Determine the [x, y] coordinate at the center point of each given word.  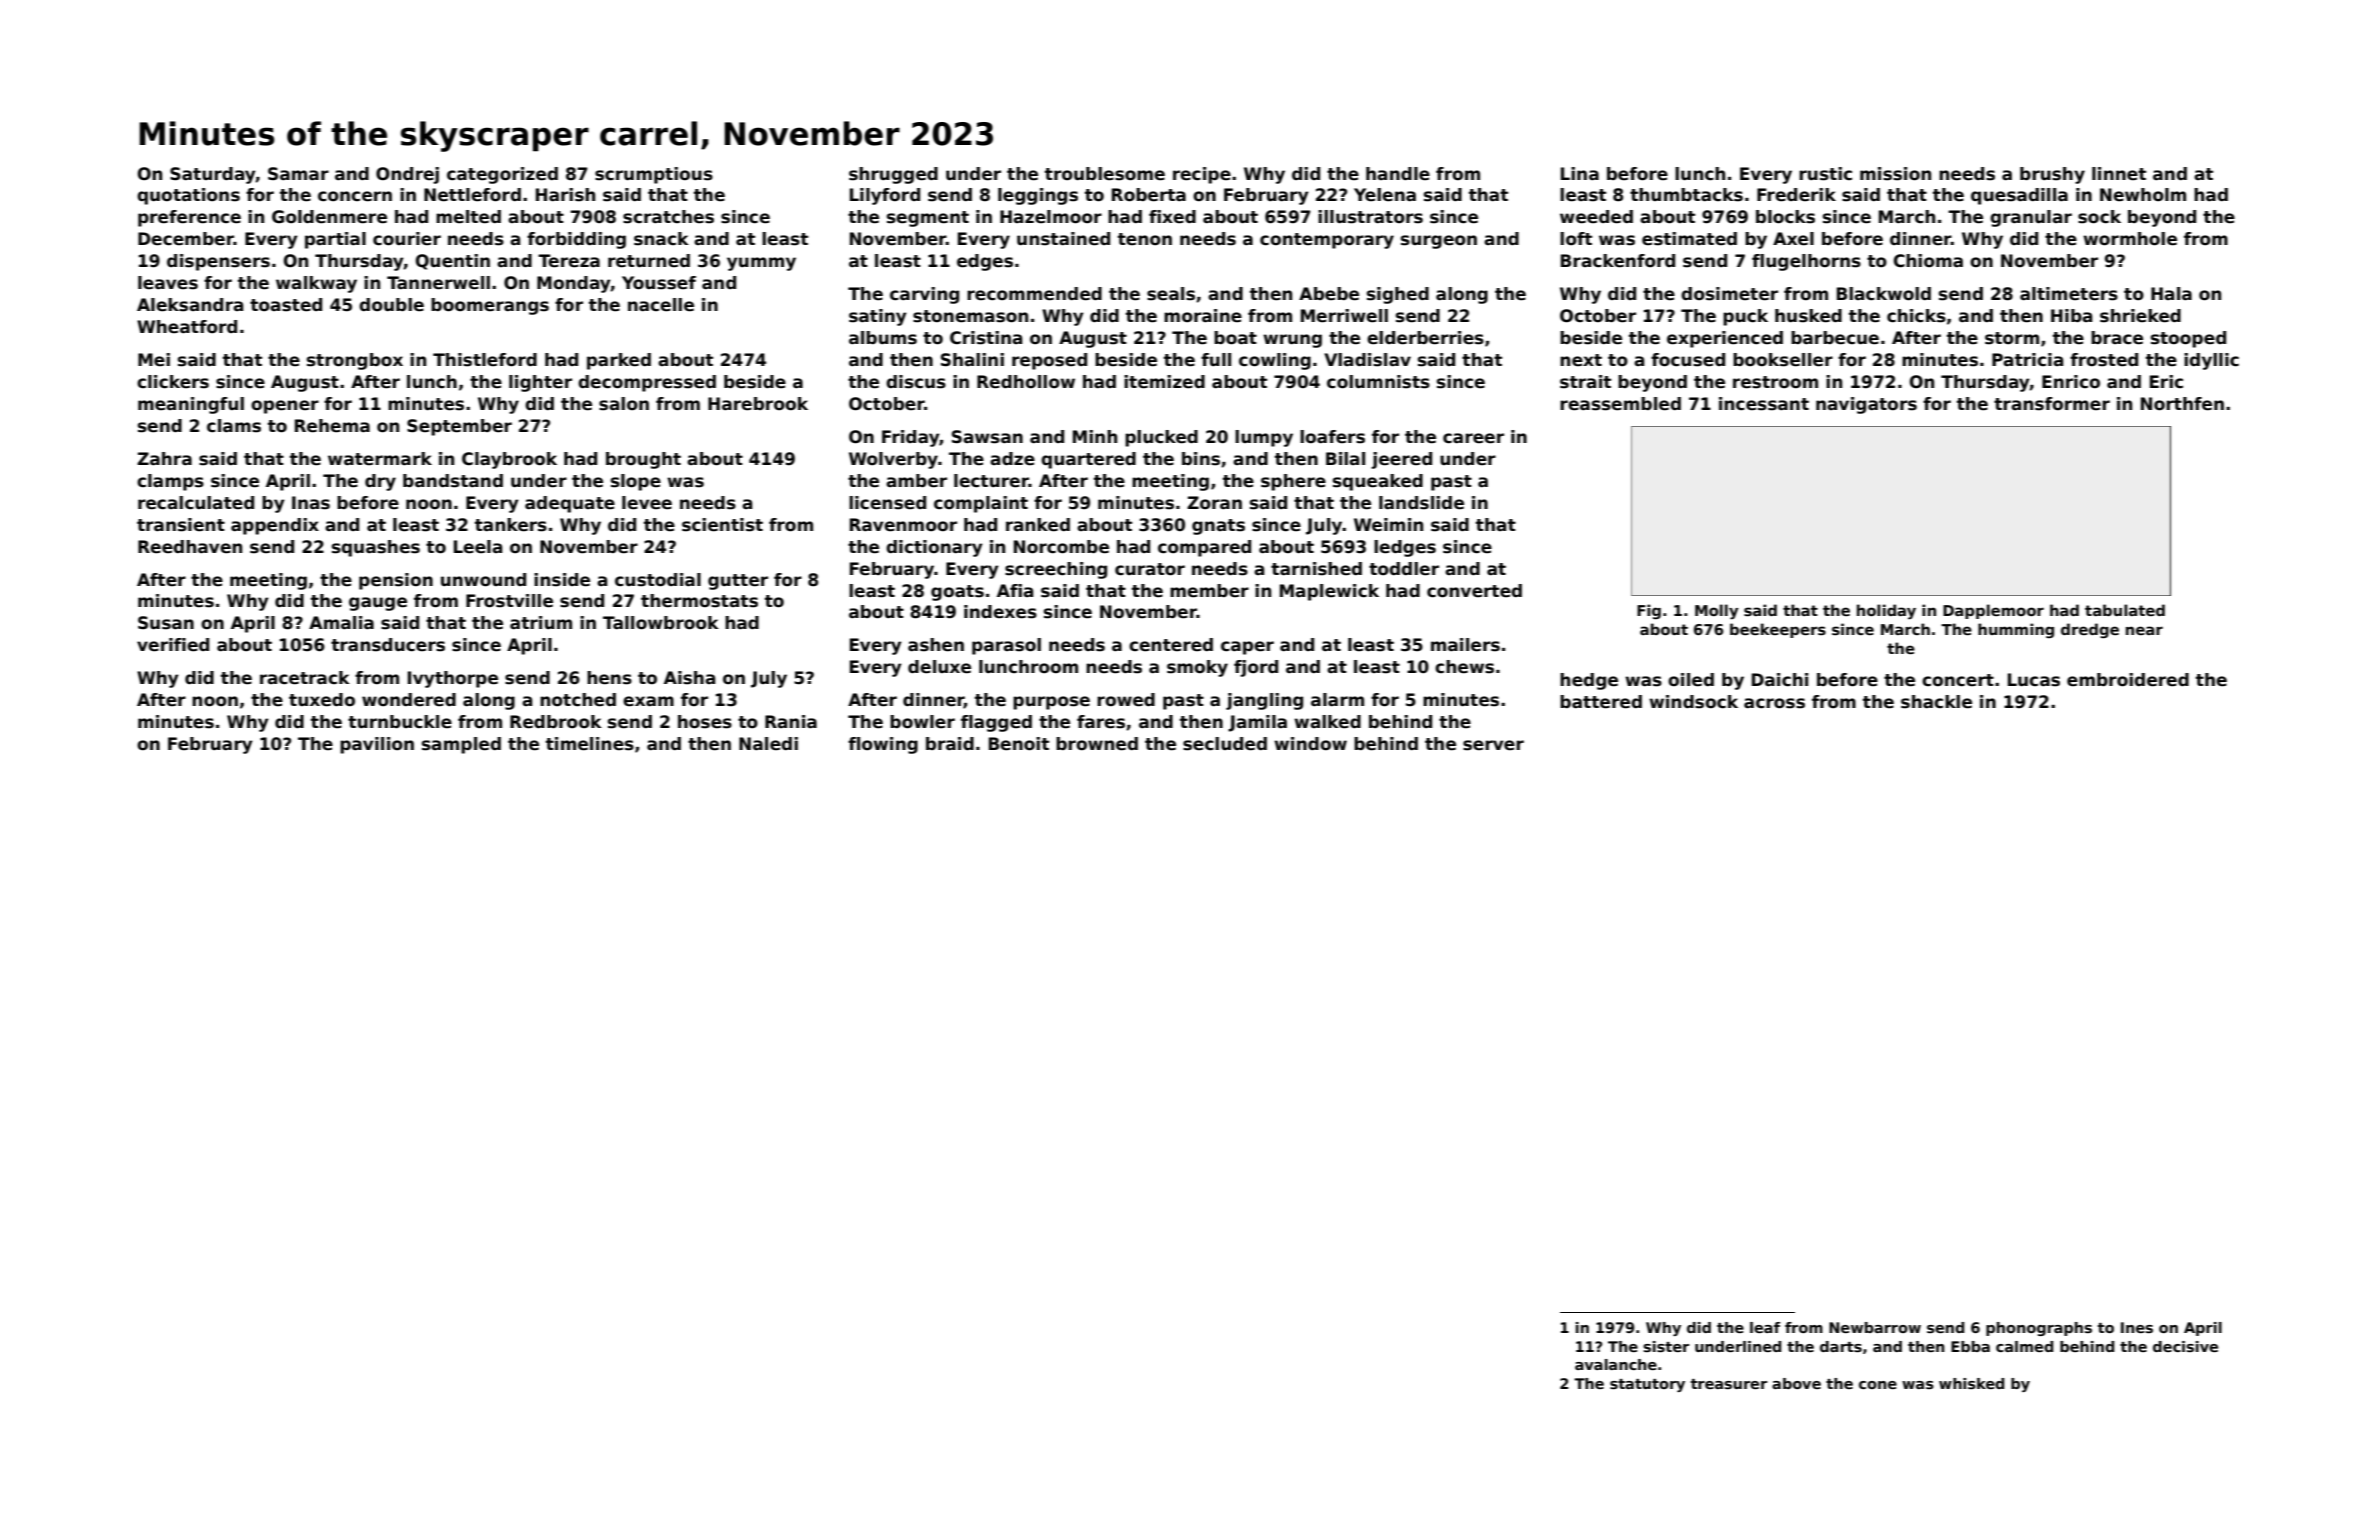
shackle [1936, 702]
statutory [1647, 1385]
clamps [170, 482]
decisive [2185, 1346]
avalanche [1616, 1364]
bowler [922, 722]
